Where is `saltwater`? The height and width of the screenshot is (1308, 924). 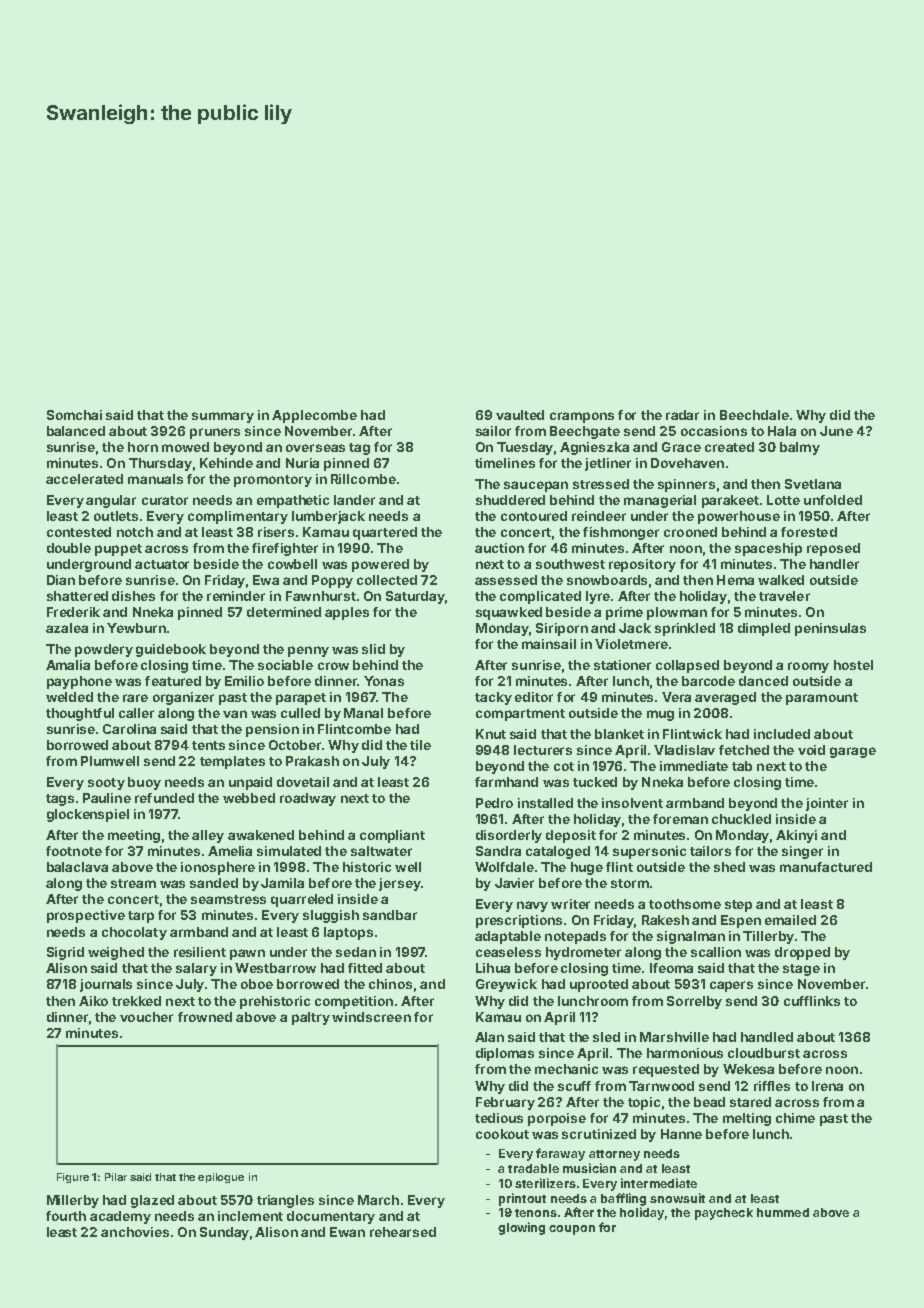
saltwater is located at coordinates (381, 851).
